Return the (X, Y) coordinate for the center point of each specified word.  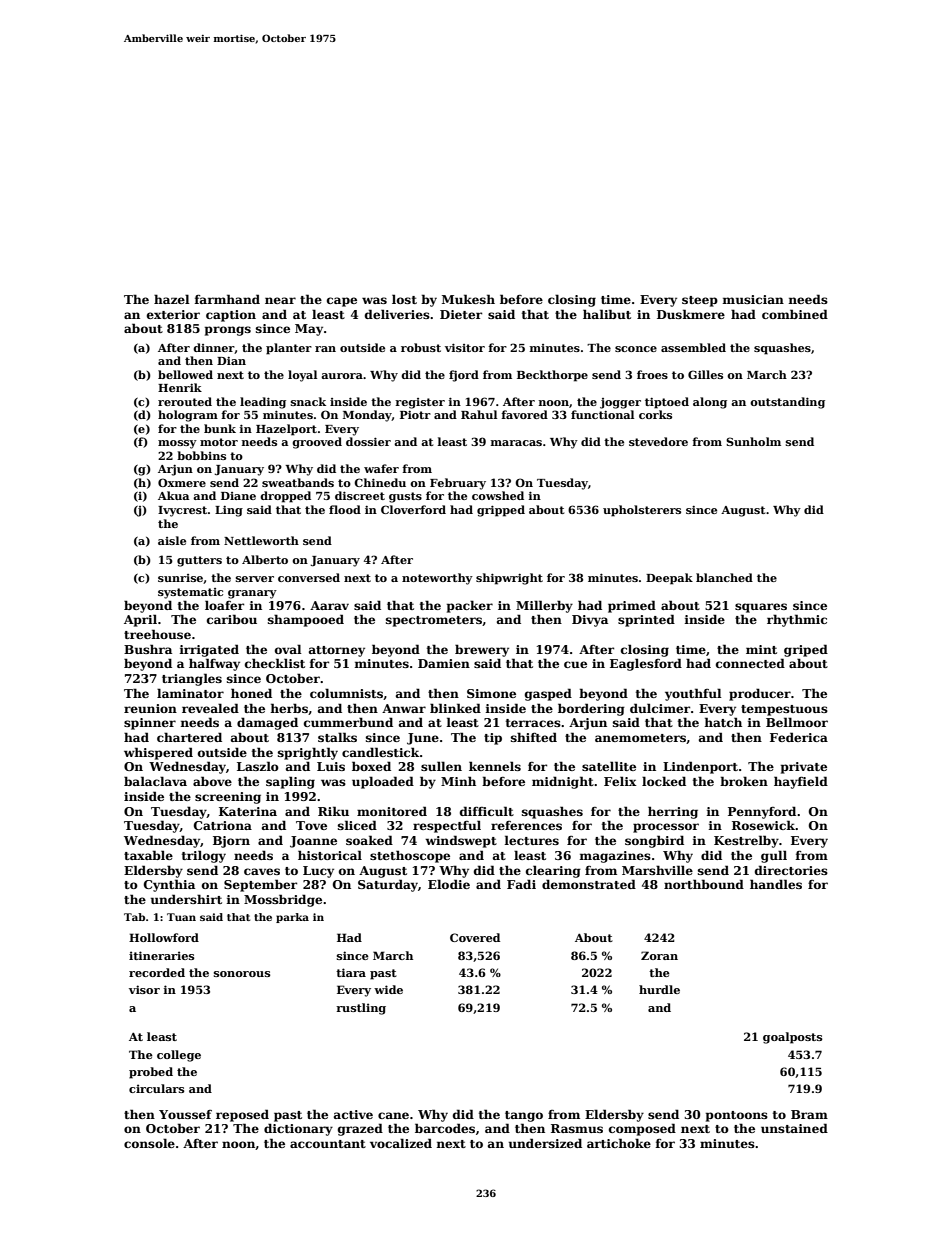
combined (795, 314)
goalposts (793, 1038)
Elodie (449, 884)
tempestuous (784, 710)
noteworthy (437, 579)
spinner (150, 724)
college (179, 1056)
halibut (607, 314)
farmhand (227, 299)
